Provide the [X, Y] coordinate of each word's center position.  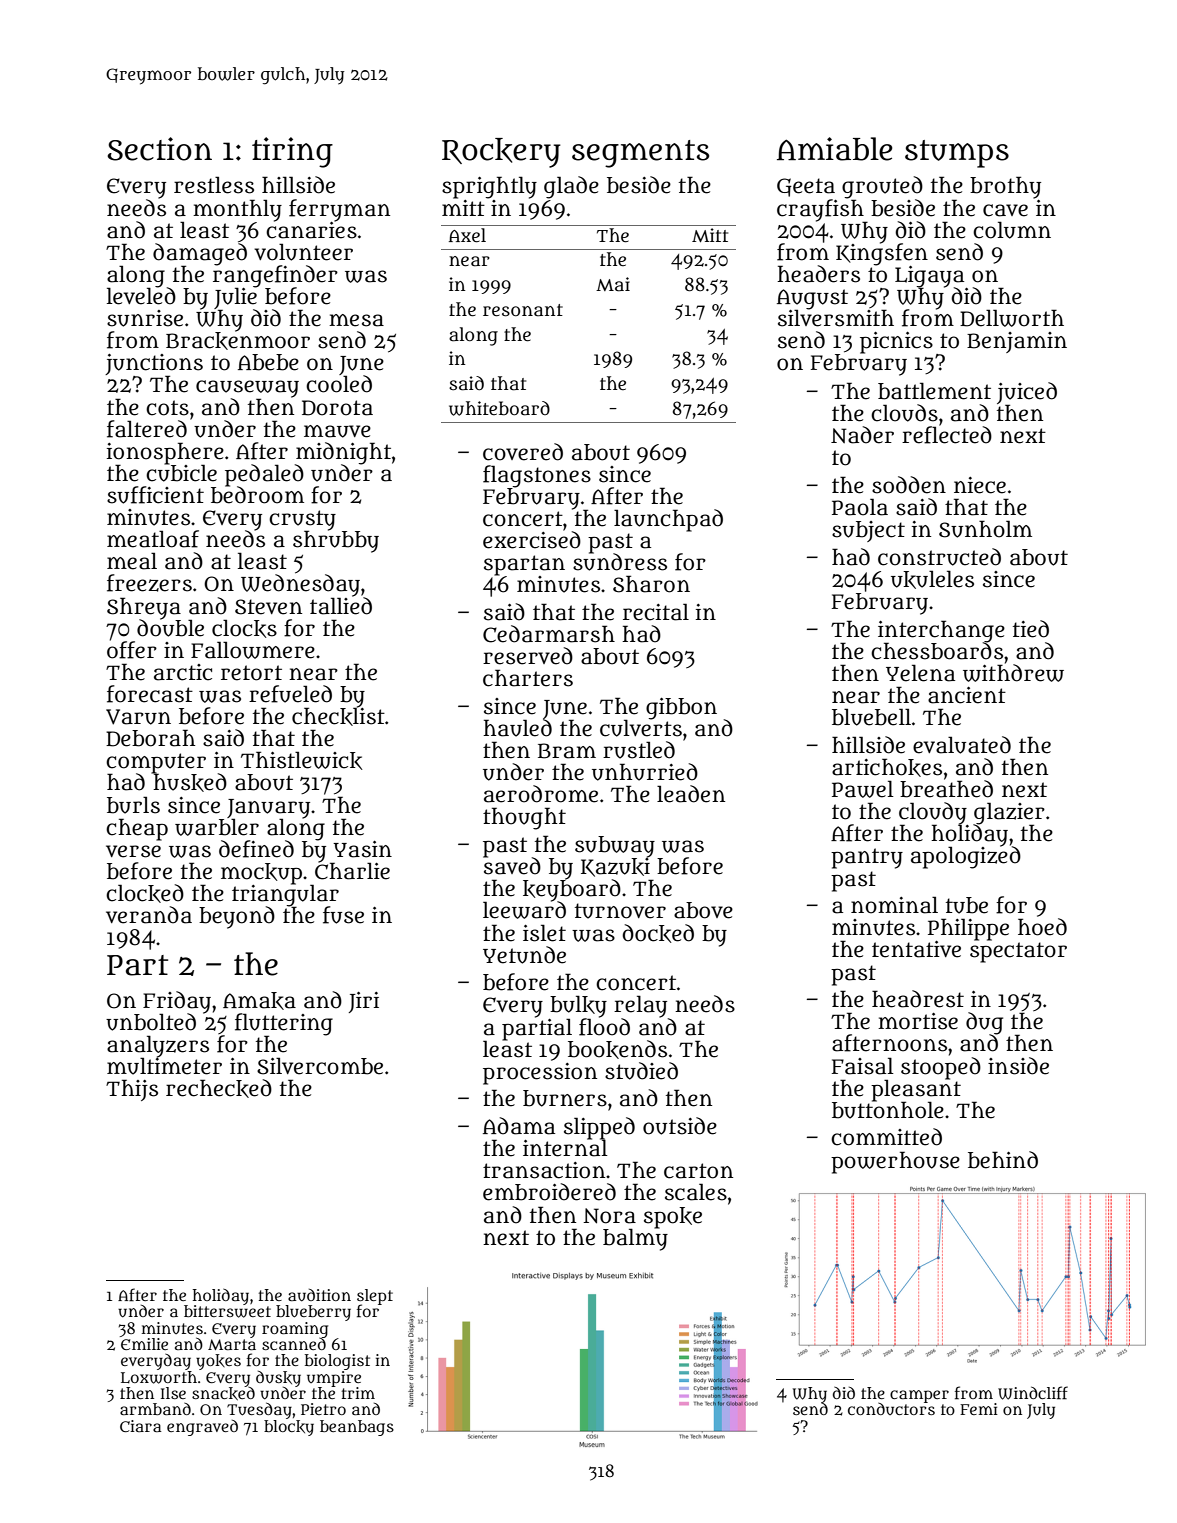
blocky [289, 1428]
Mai [613, 284]
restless [214, 185]
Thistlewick [302, 760]
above [703, 910]
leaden [691, 794]
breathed [946, 789]
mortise [918, 1021]
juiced [1027, 393]
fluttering [284, 1024]
